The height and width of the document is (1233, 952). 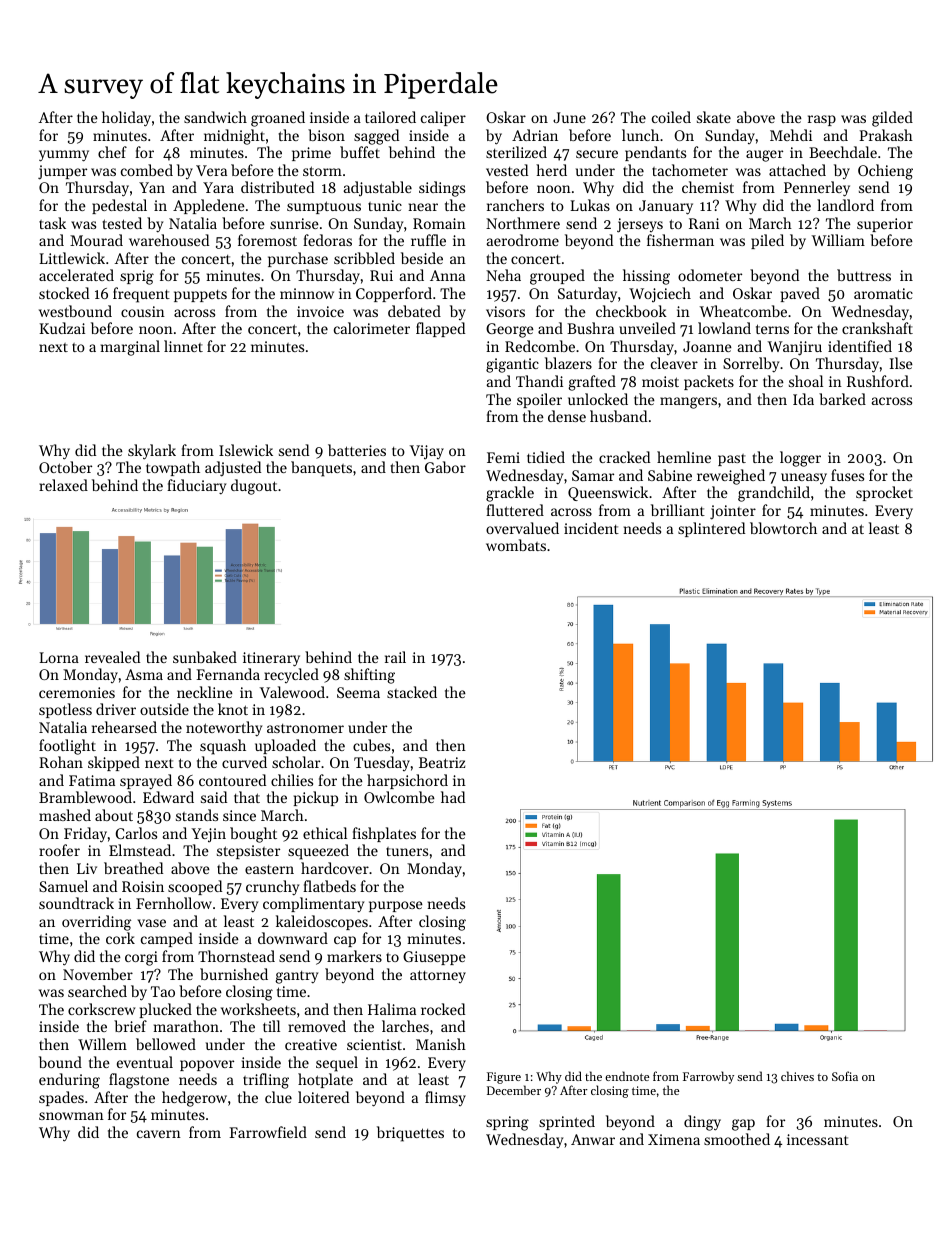 I want to click on Islewick, so click(x=246, y=450).
